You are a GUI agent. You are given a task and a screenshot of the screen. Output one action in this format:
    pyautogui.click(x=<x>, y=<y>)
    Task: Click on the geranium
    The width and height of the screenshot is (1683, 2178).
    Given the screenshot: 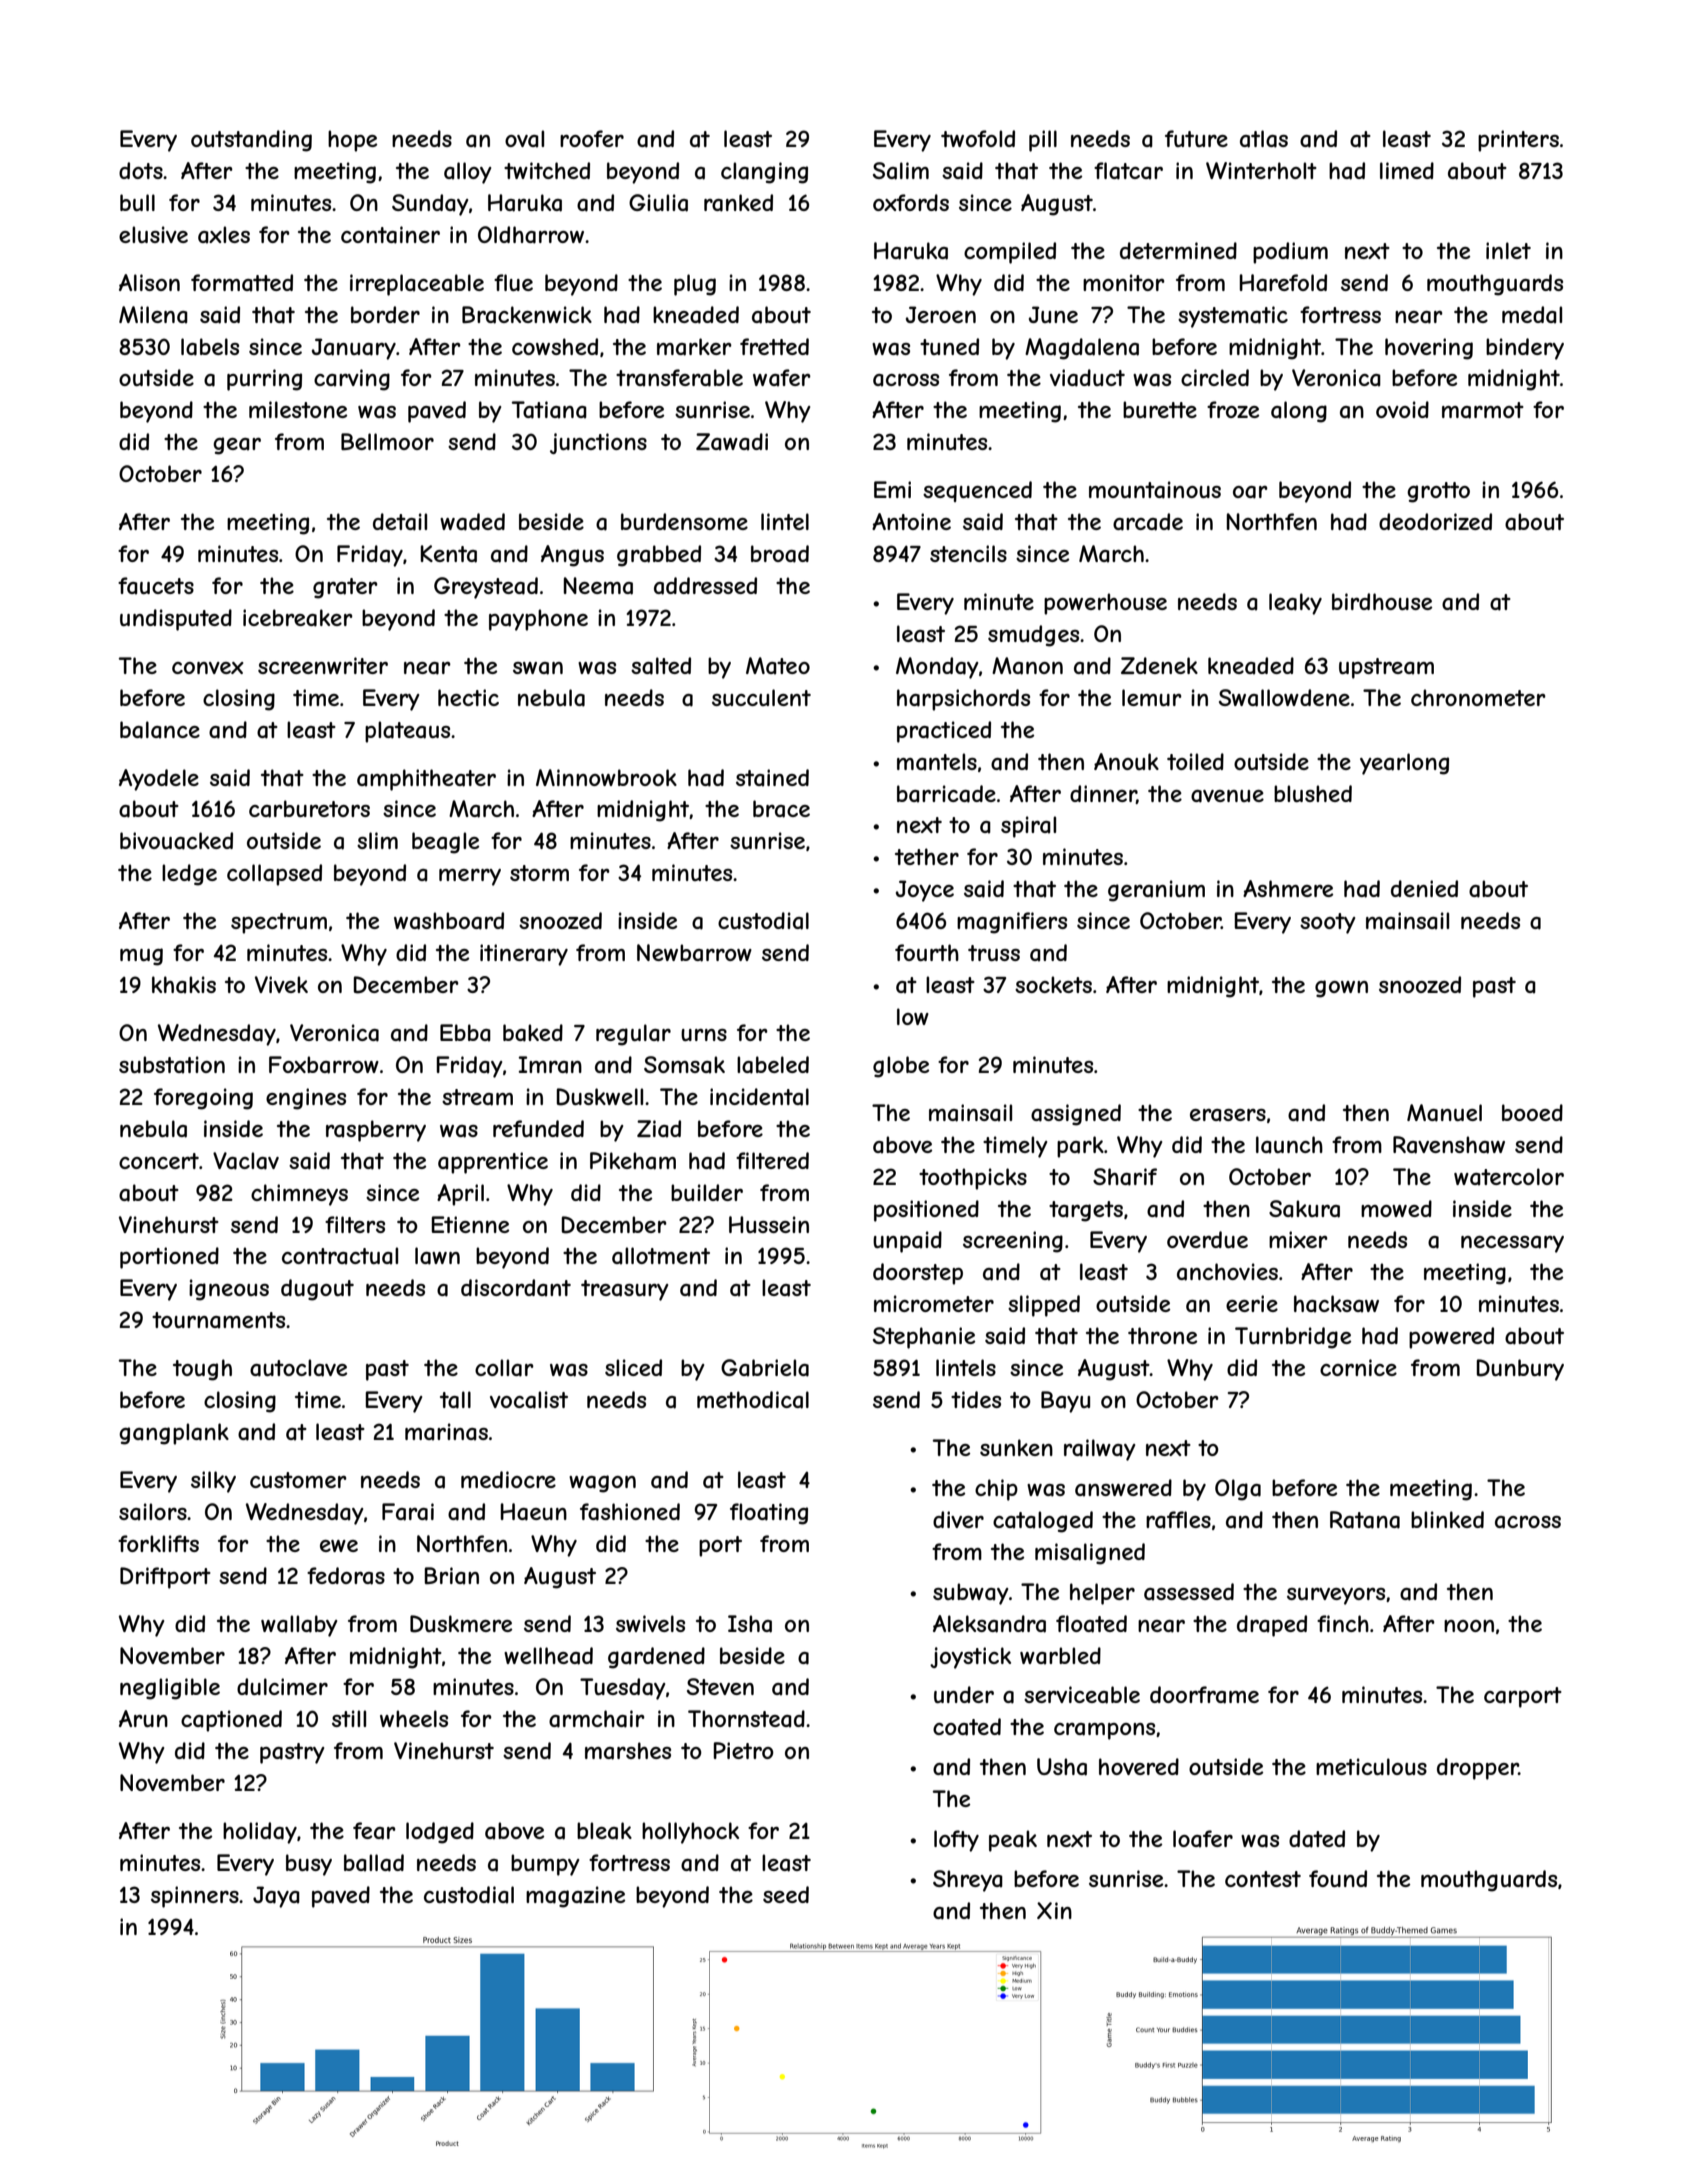 What is the action you would take?
    pyautogui.click(x=1156, y=891)
